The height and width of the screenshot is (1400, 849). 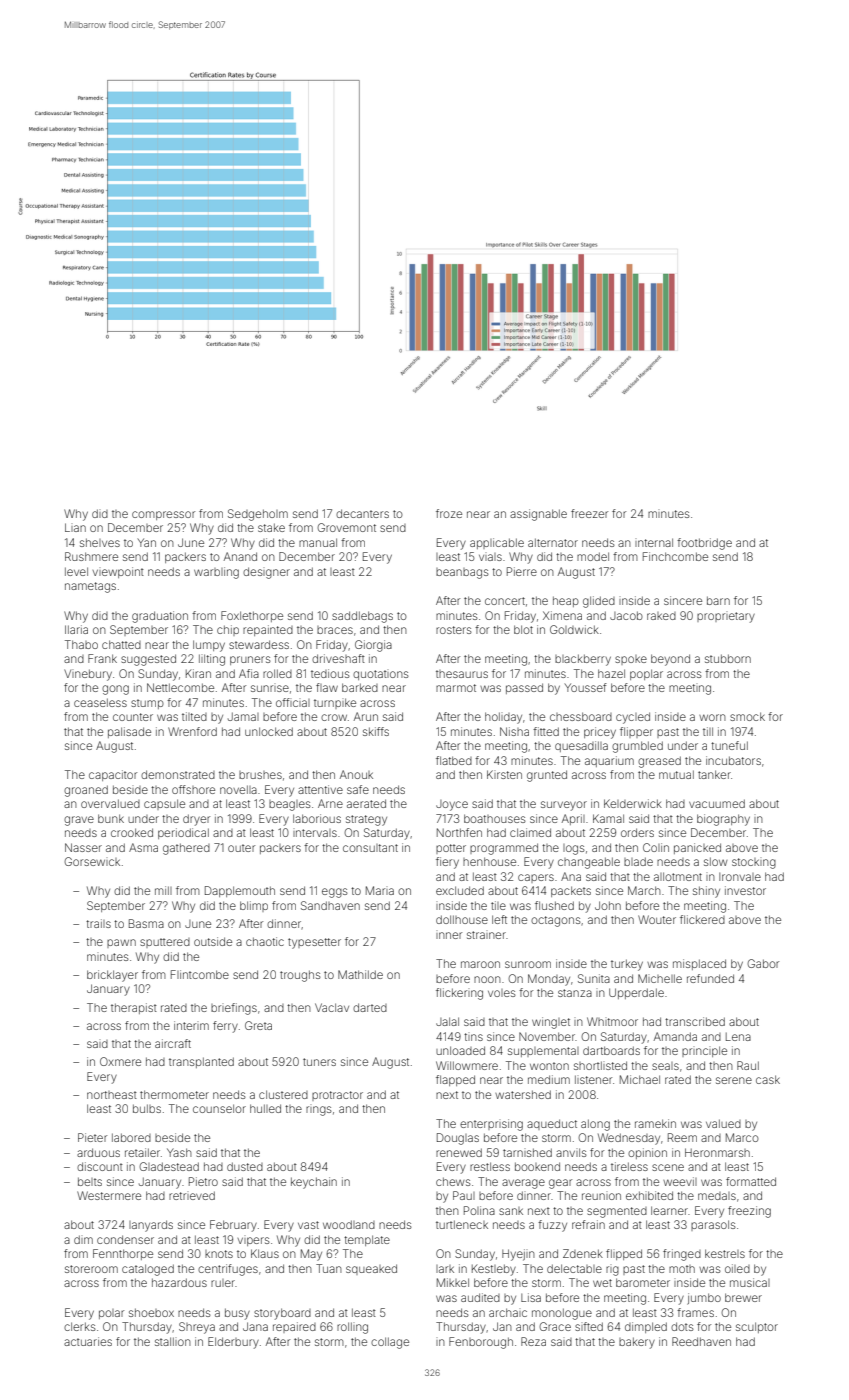 I want to click on periodical, so click(x=183, y=833).
